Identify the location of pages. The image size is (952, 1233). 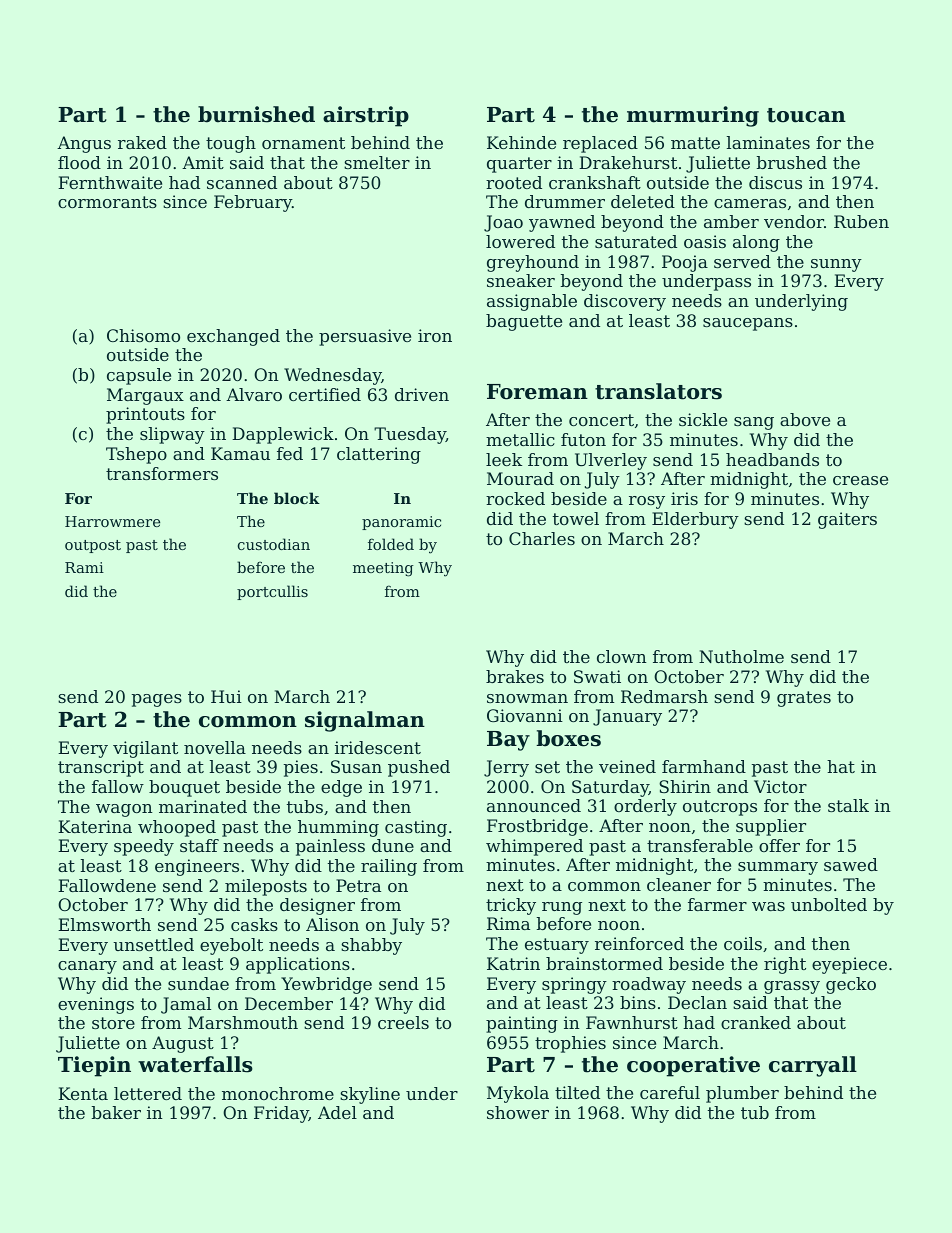
(157, 700).
